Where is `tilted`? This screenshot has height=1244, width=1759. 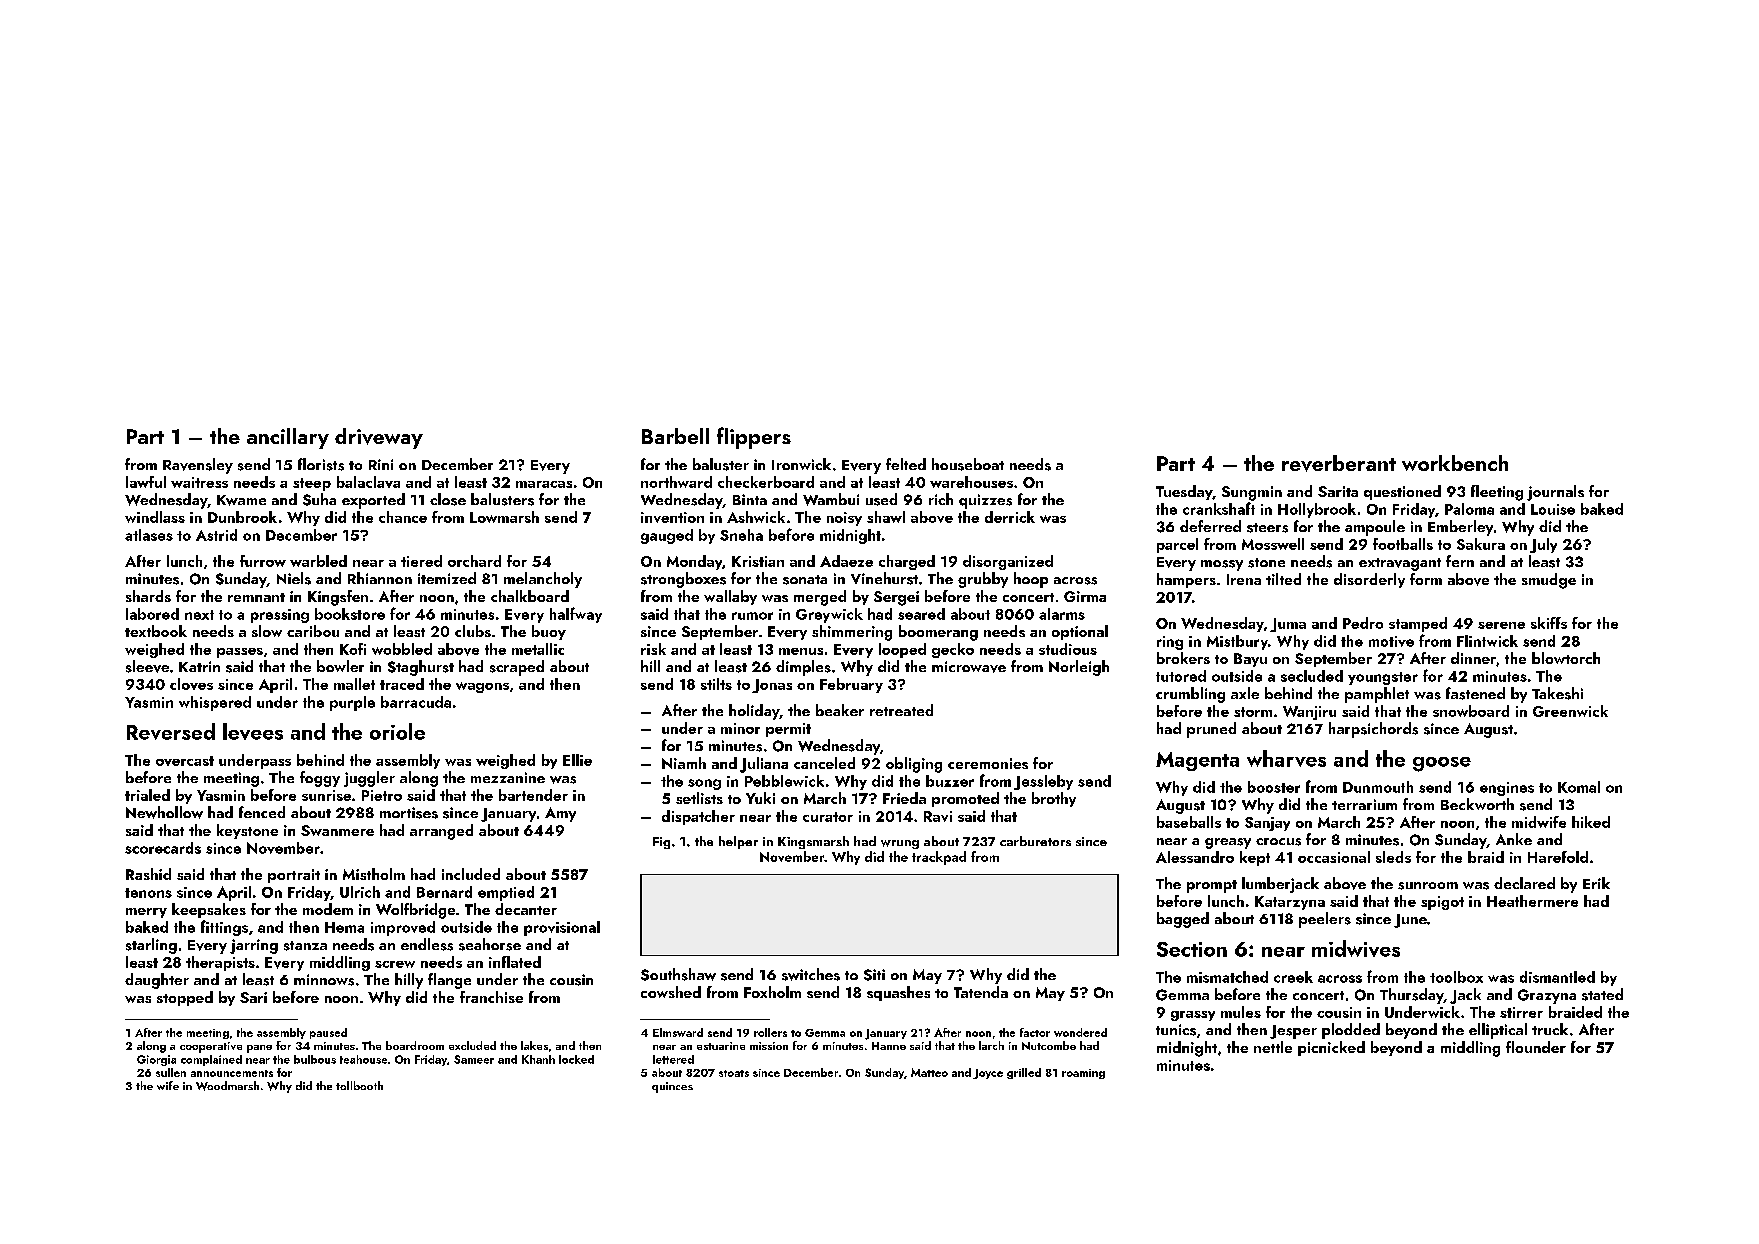
tilted is located at coordinates (1283, 579).
